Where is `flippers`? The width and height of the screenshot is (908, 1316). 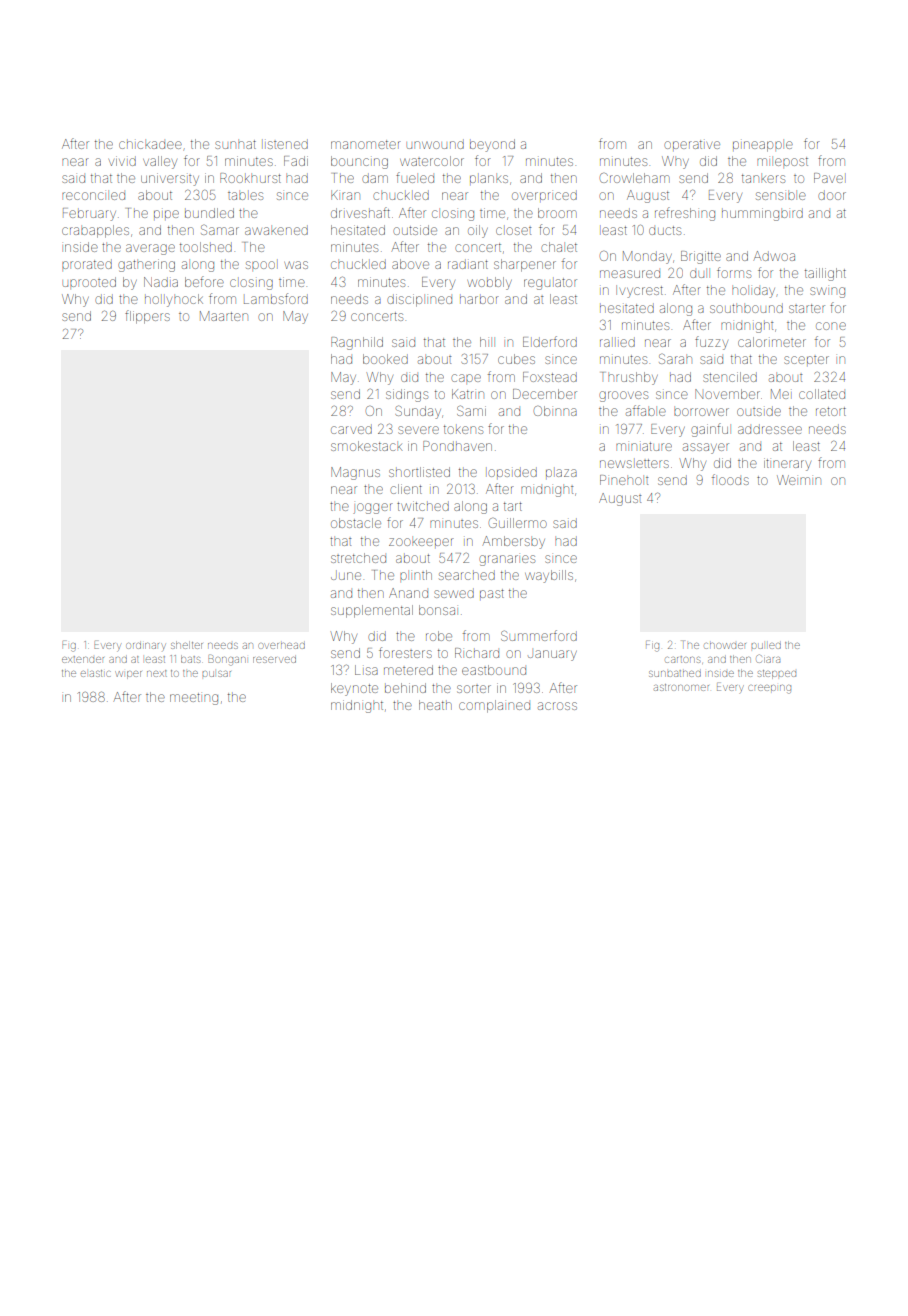 flippers is located at coordinates (147, 317).
